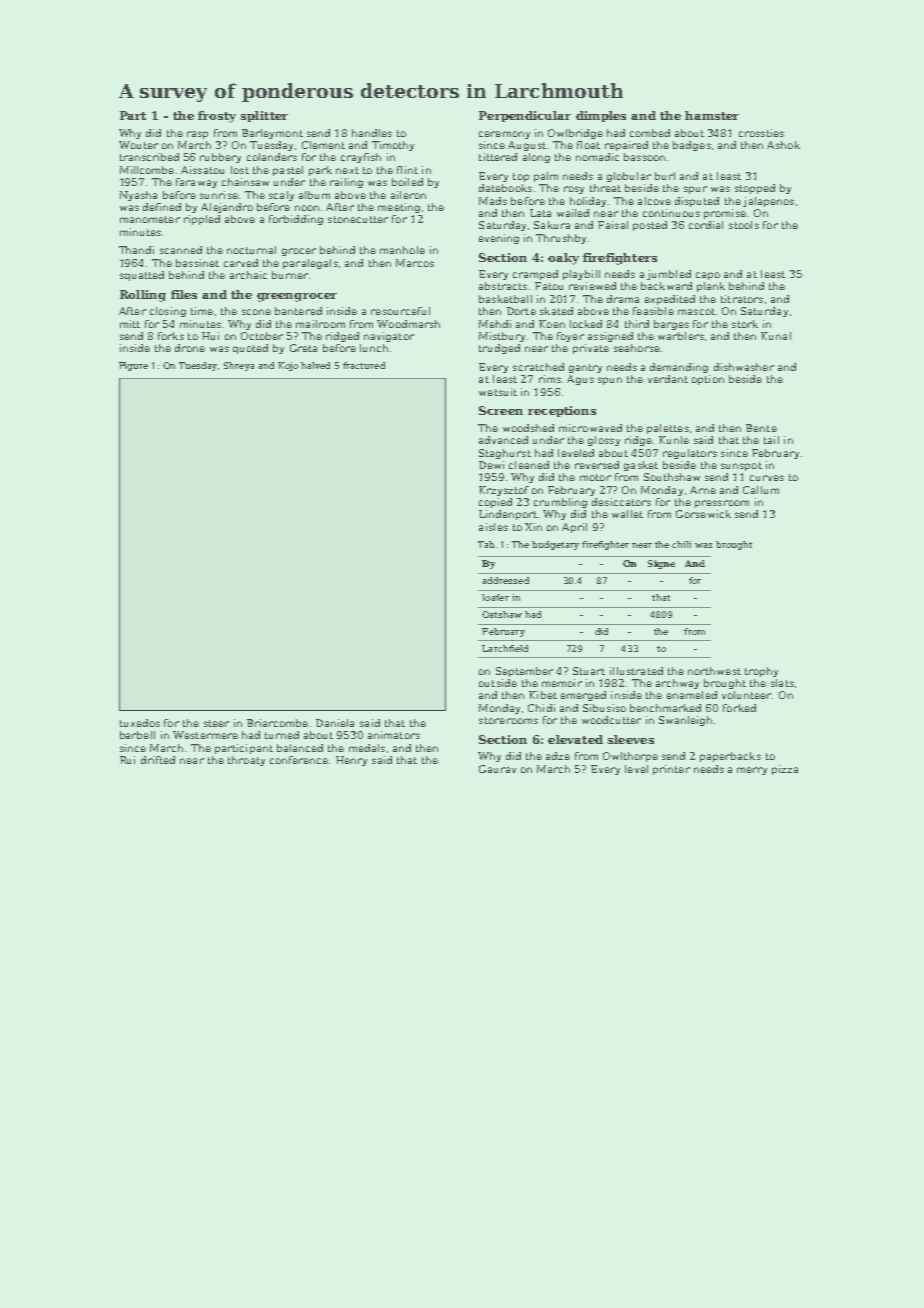 This screenshot has height=1308, width=924. I want to click on tail, so click(771, 440).
